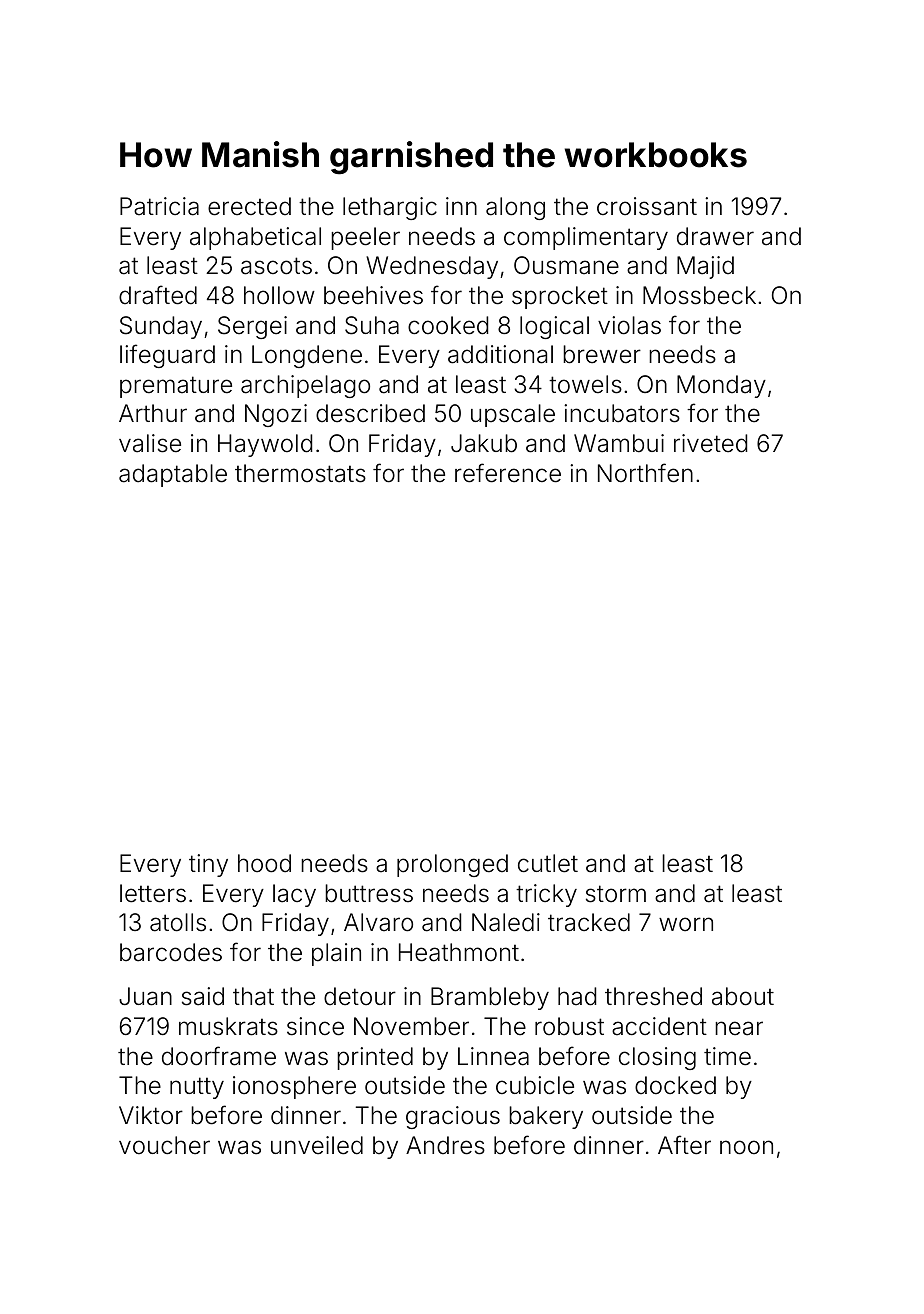 This page has width=924, height=1314. I want to click on worn, so click(686, 924).
